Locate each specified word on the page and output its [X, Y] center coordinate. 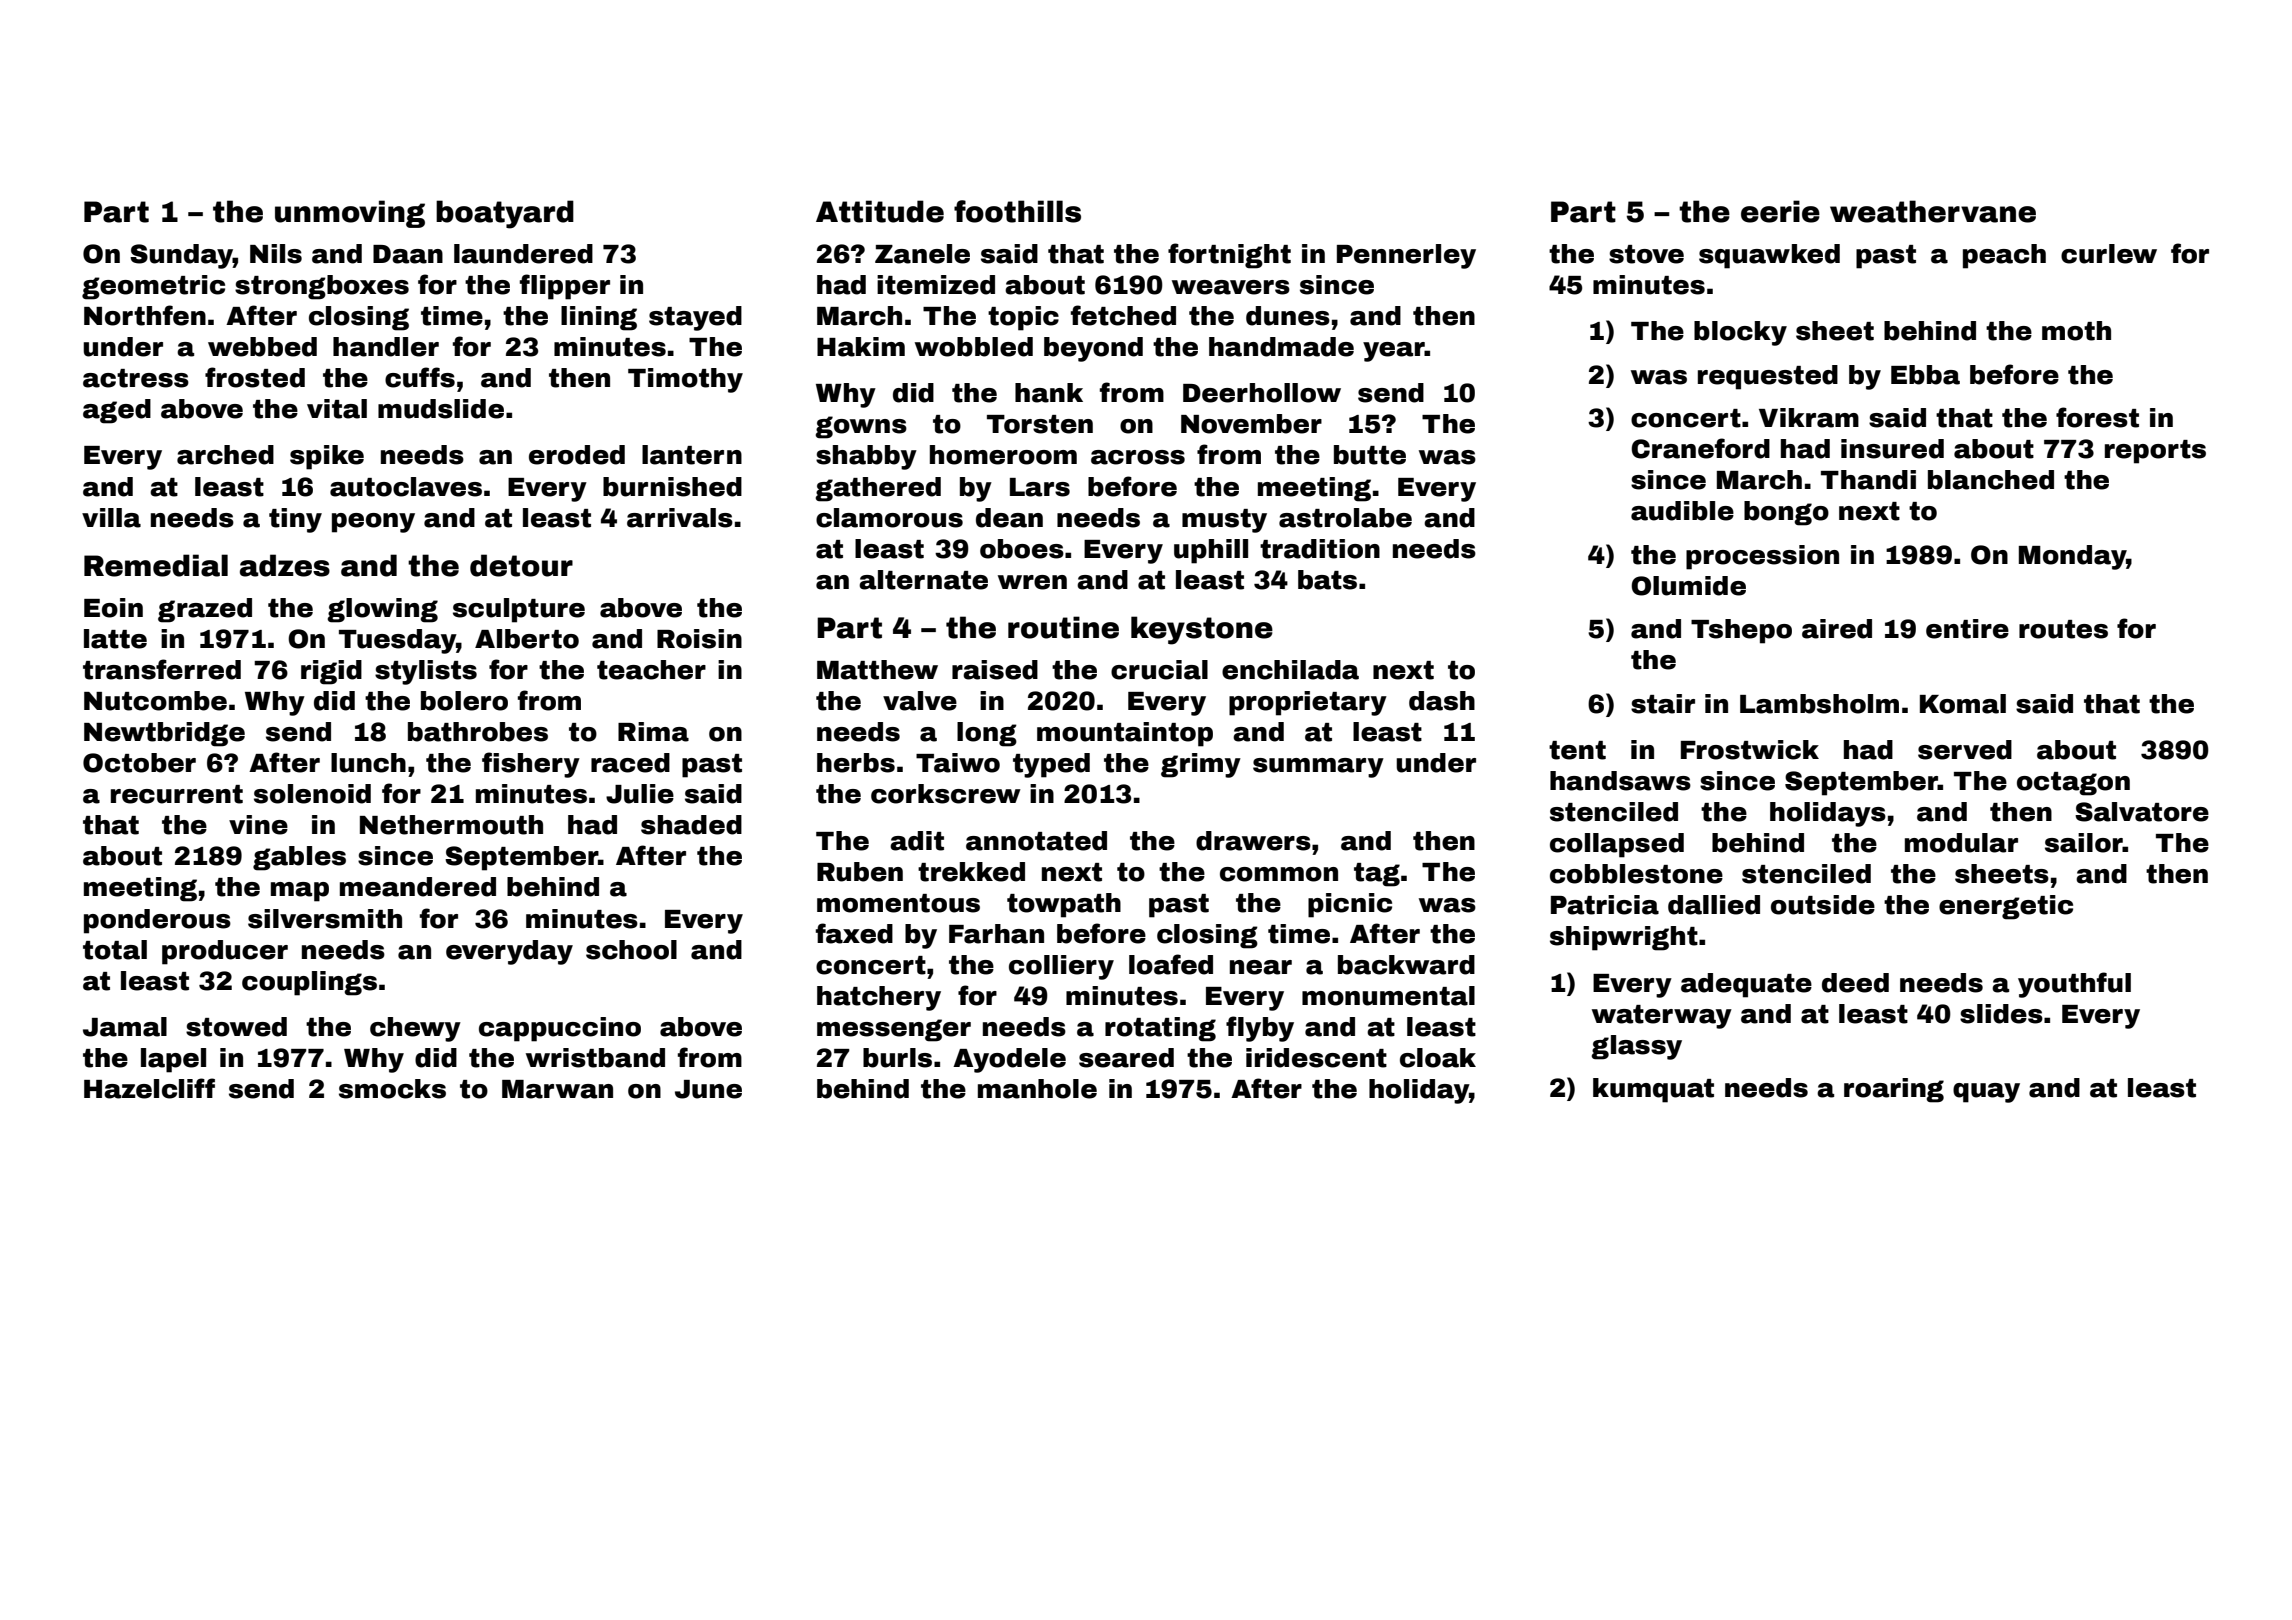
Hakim [861, 347]
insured [1892, 449]
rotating [1160, 1029]
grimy [1201, 765]
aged [117, 411]
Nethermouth [451, 825]
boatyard [505, 214]
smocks [392, 1089]
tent [1577, 750]
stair [1663, 704]
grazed [205, 610]
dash [1442, 701]
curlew [2109, 254]
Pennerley [1406, 256]
